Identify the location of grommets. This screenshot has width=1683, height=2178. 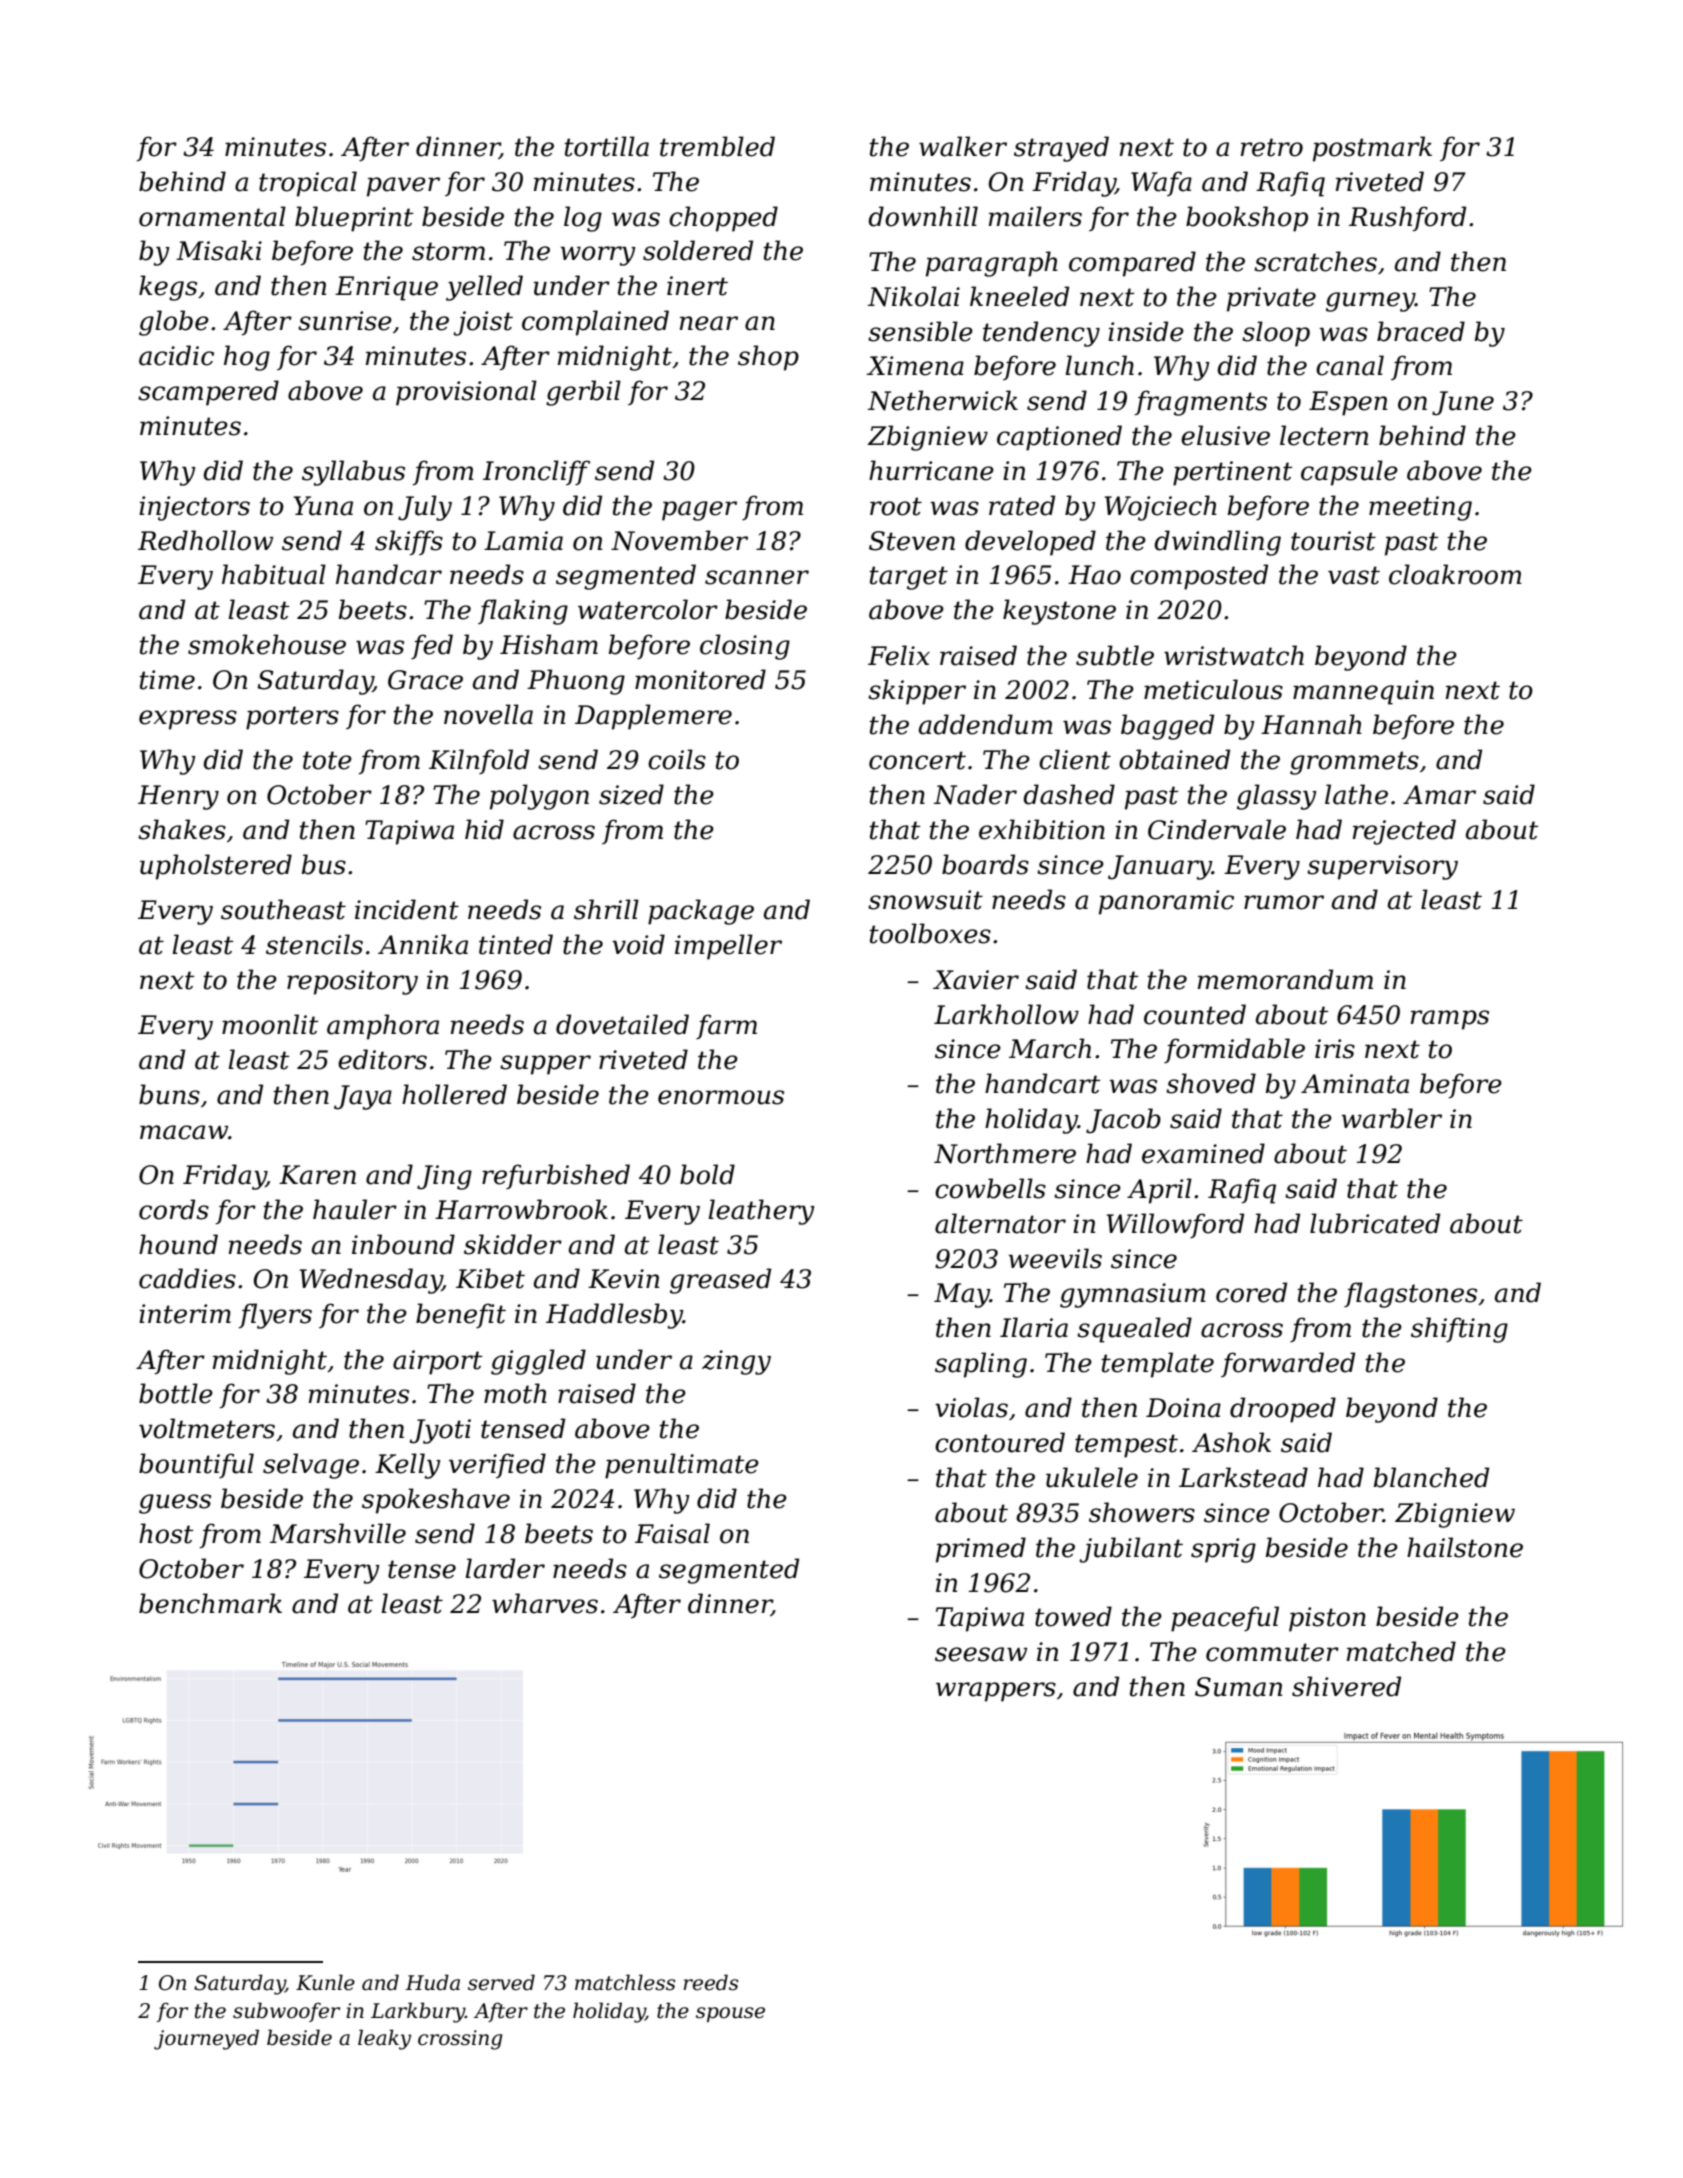
(1354, 763).
